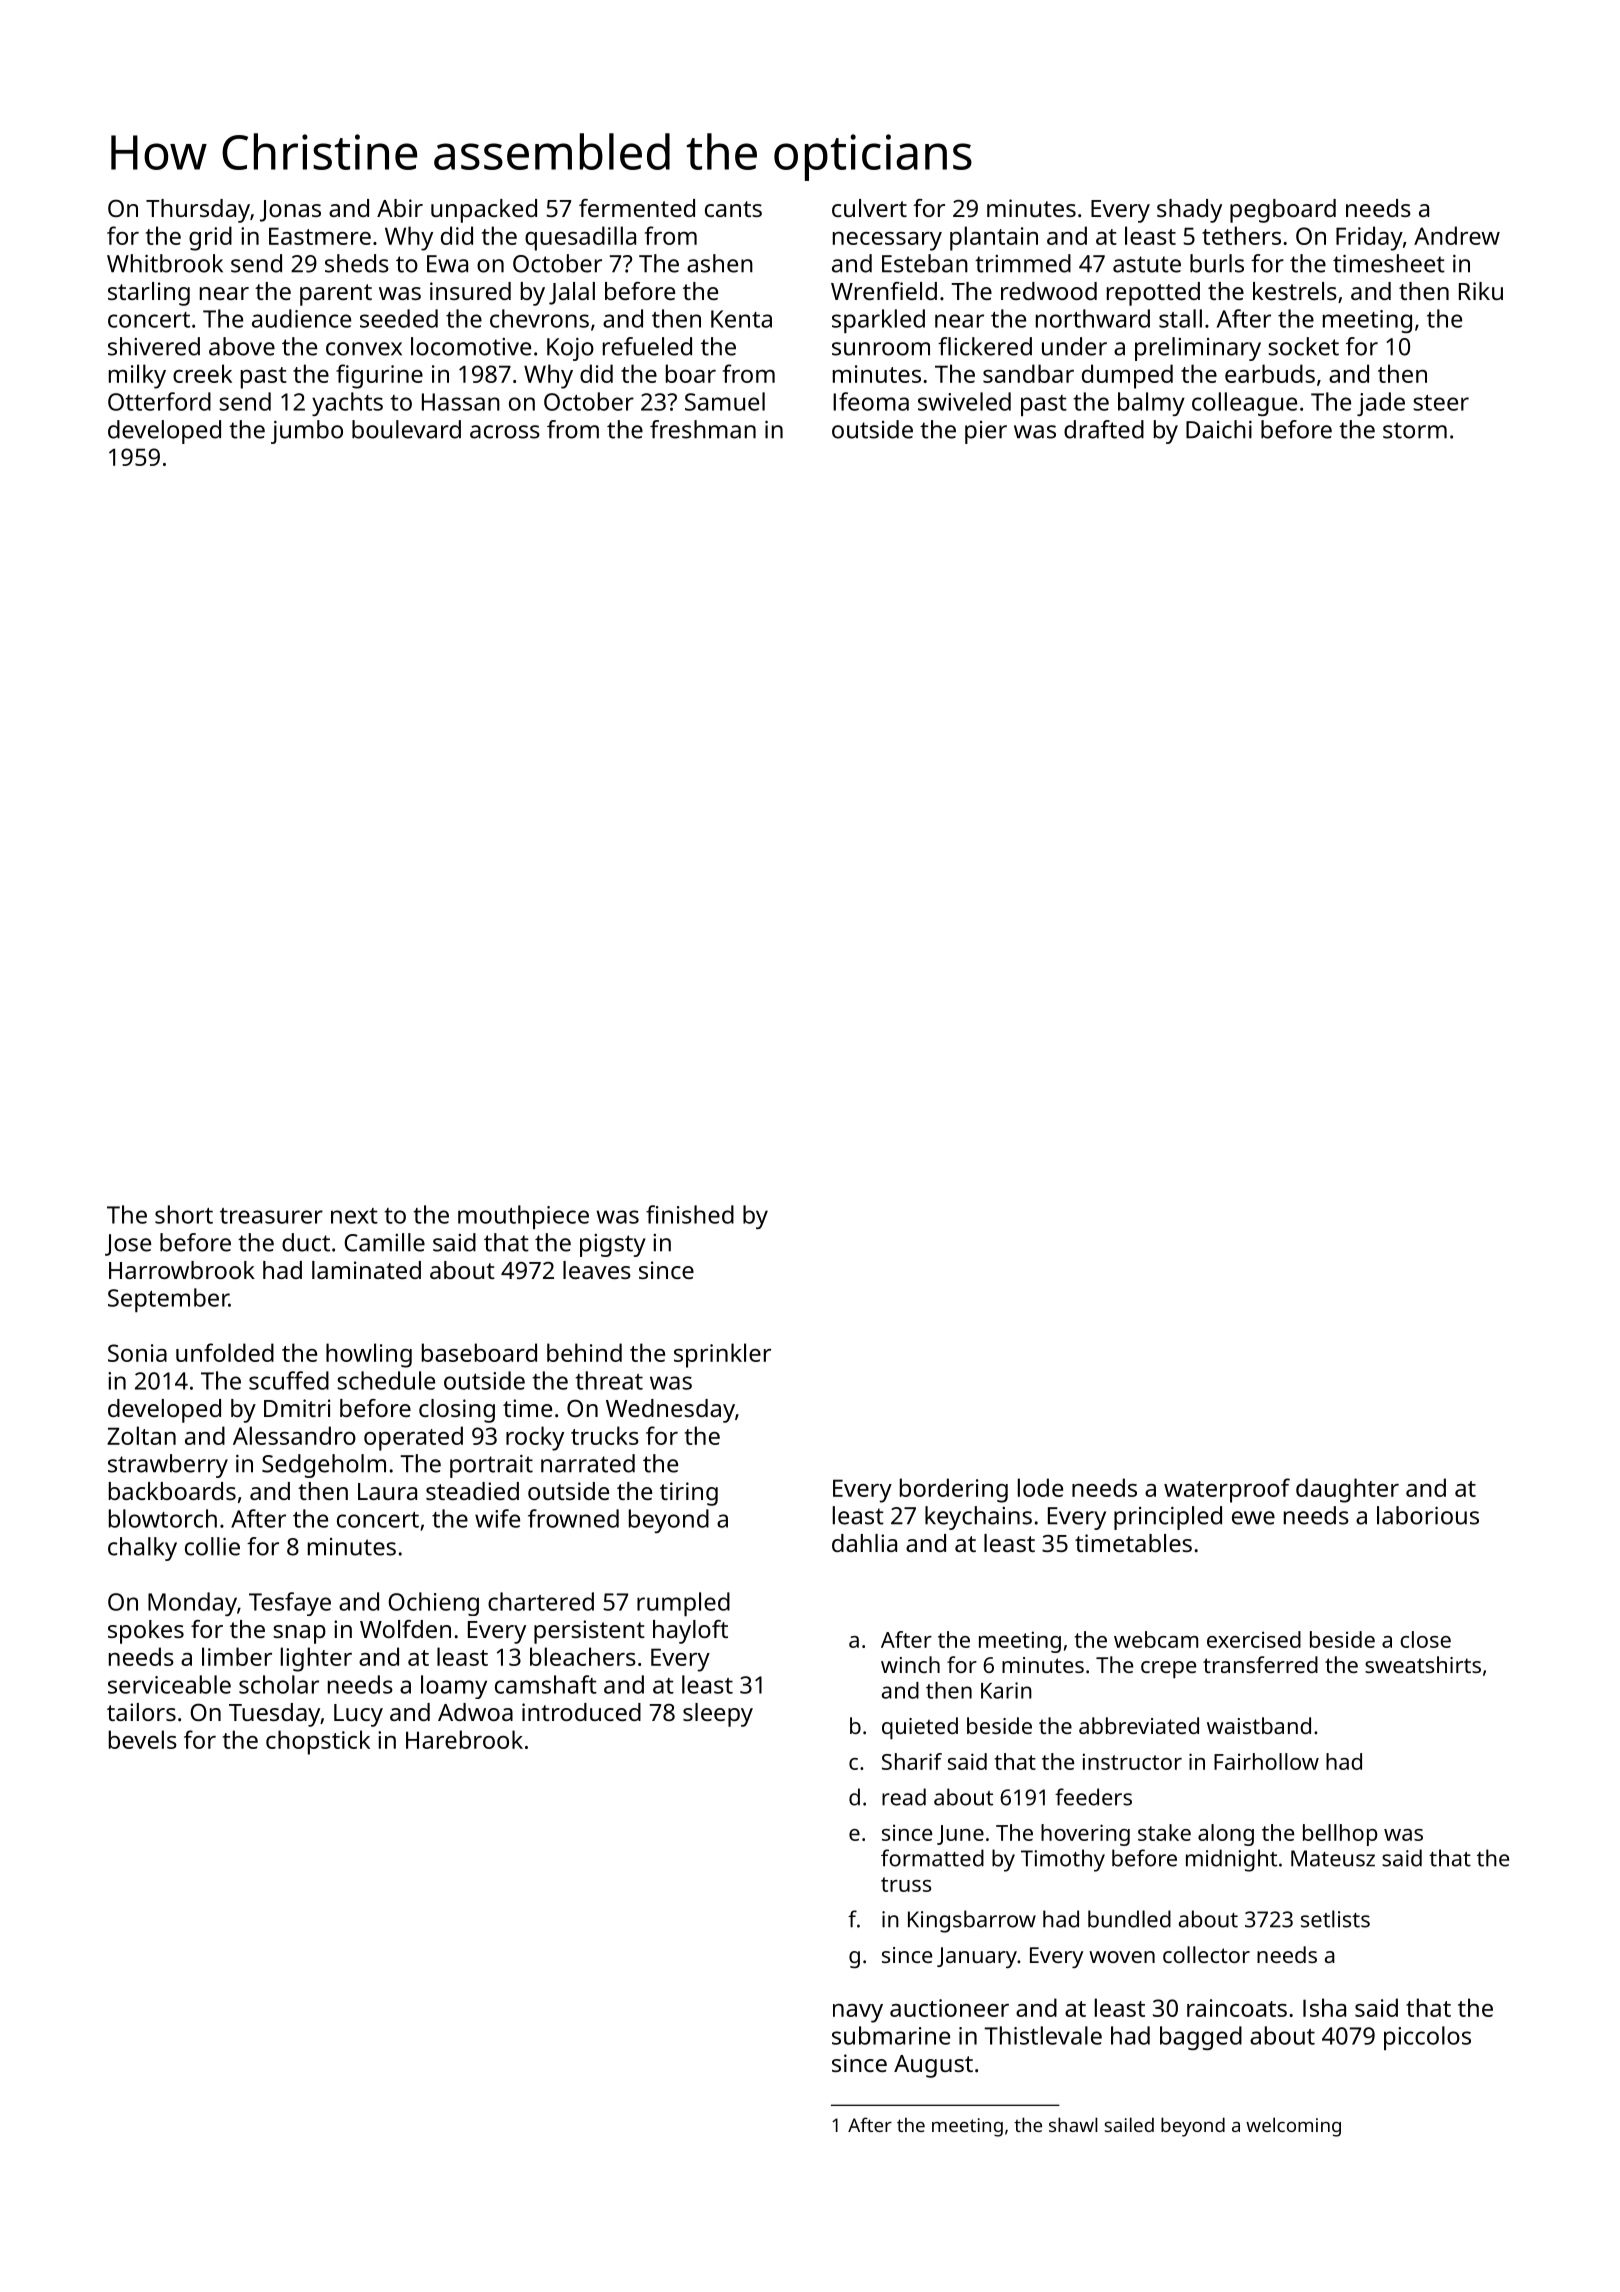  What do you see at coordinates (165, 263) in the page?
I see `Whitbrook` at bounding box center [165, 263].
